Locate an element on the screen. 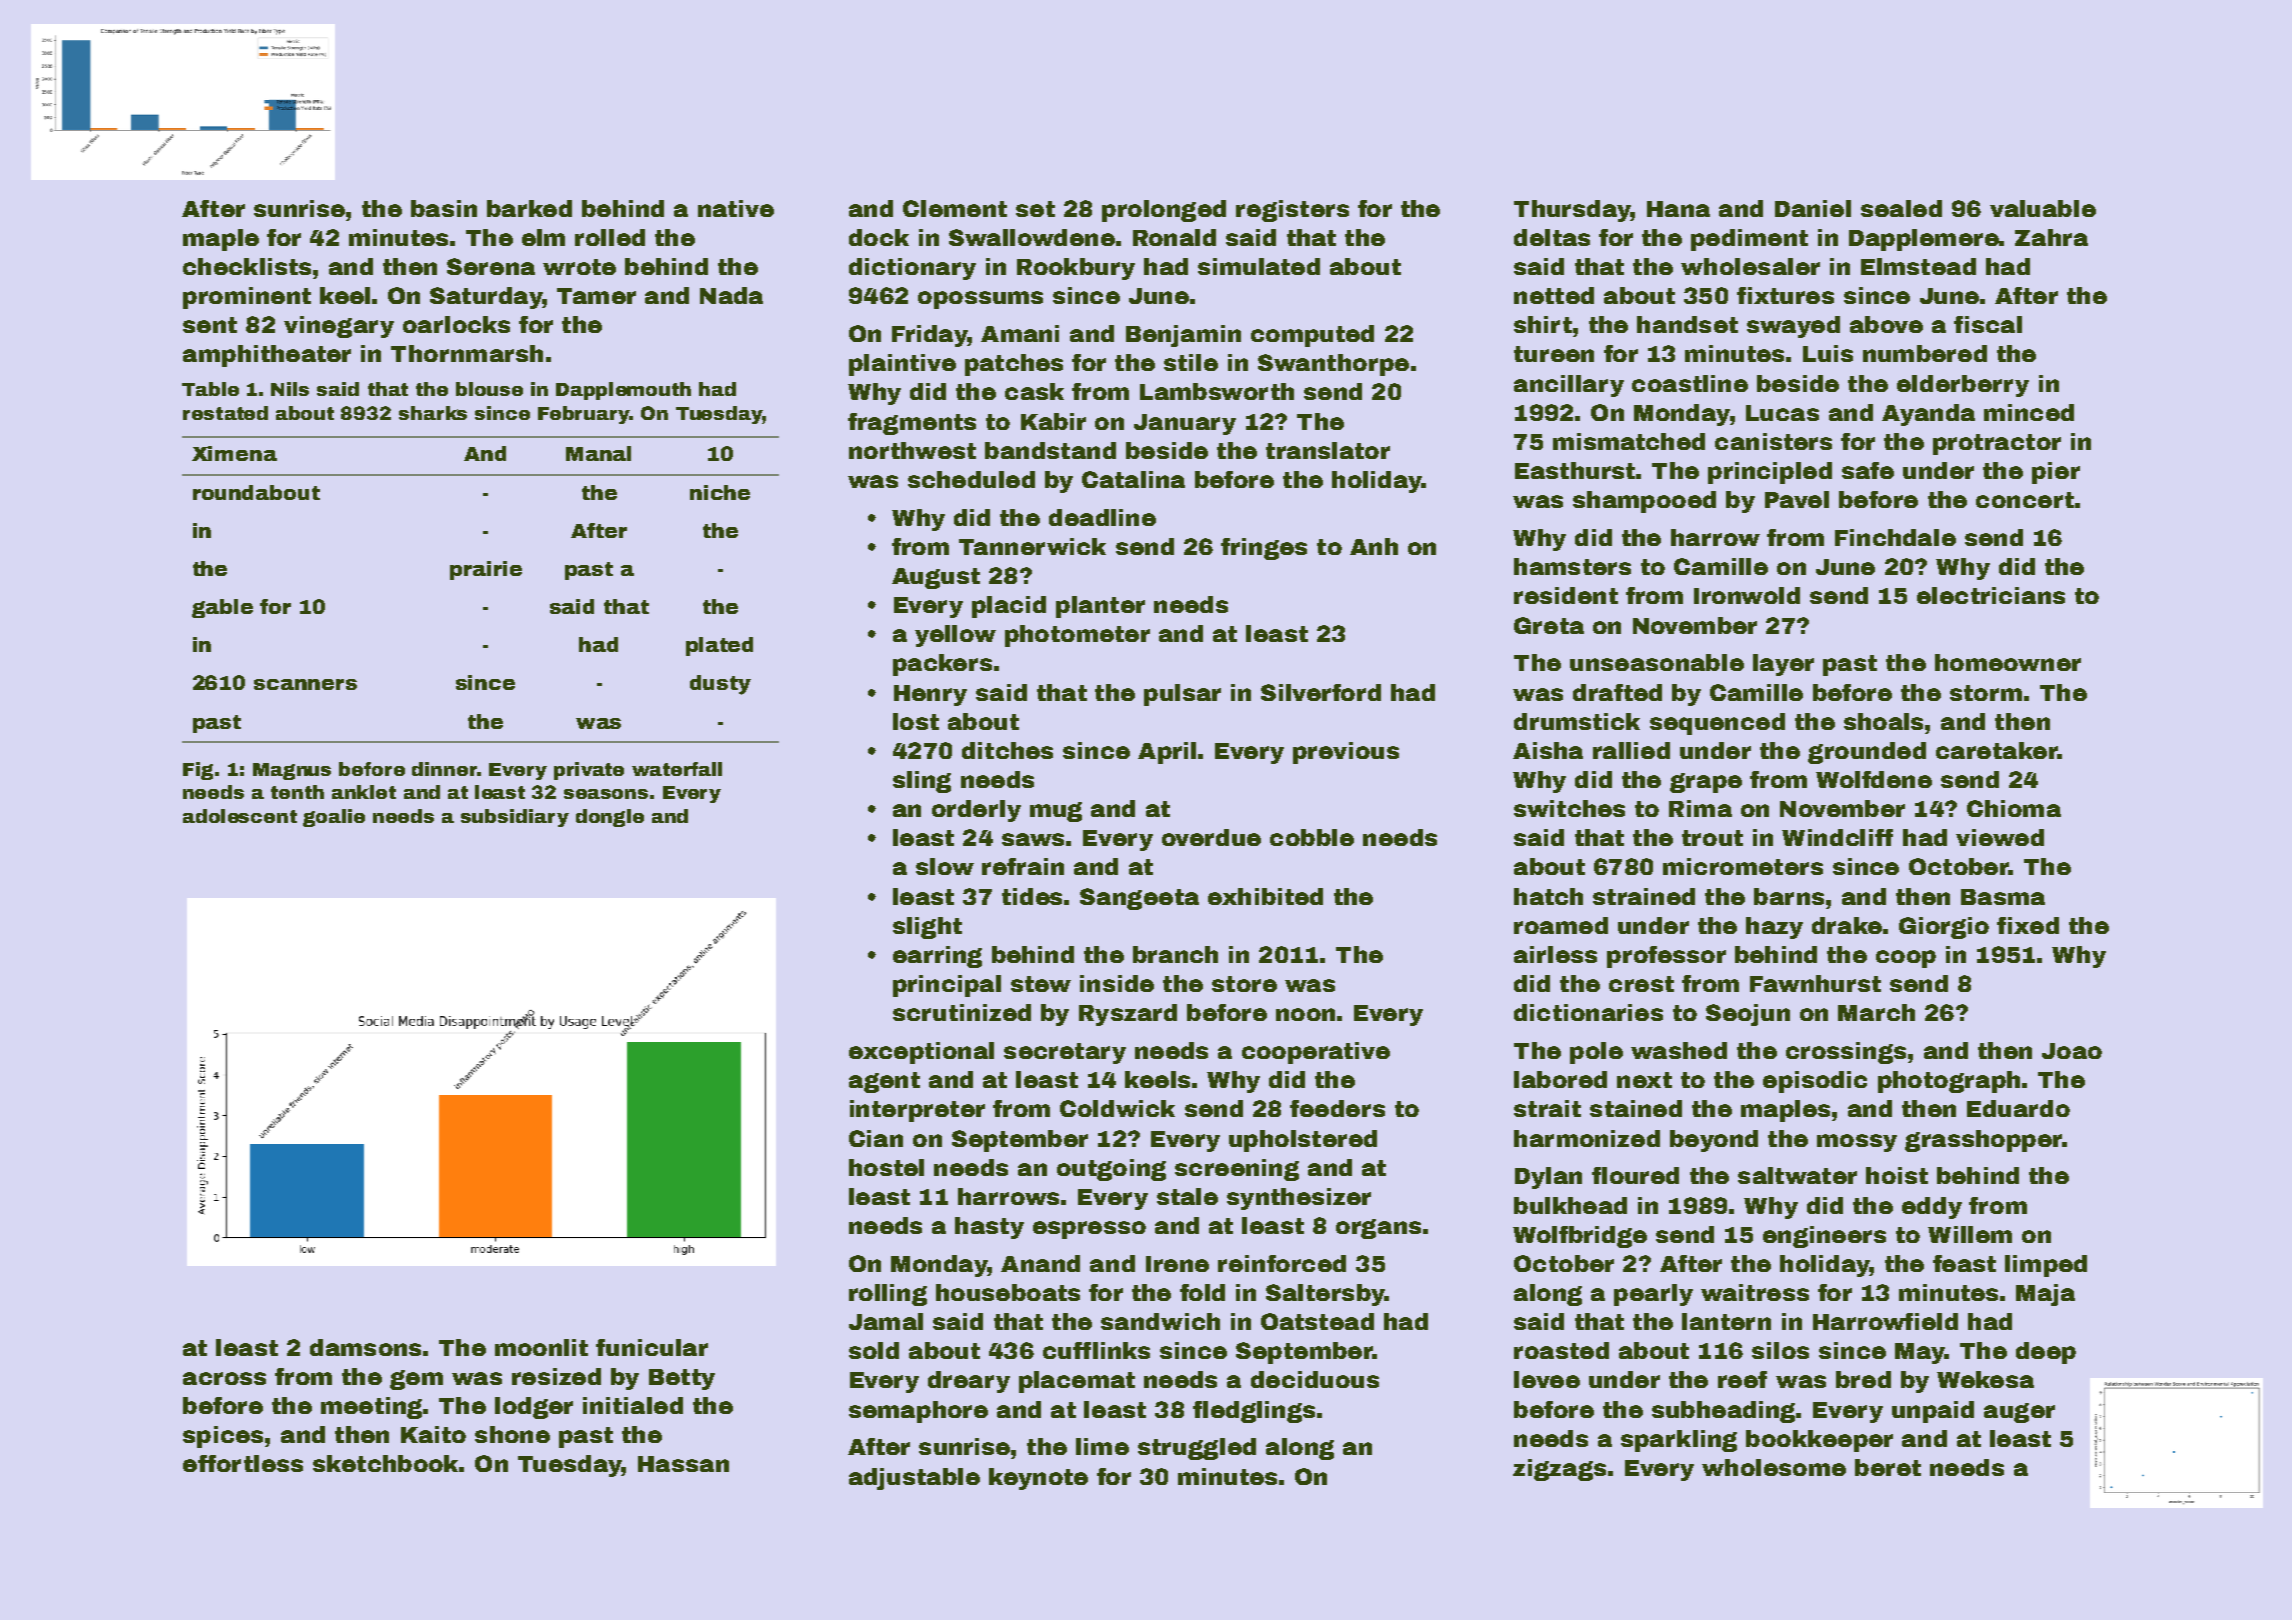 Image resolution: width=2292 pixels, height=1620 pixels. keynote is located at coordinates (1038, 1479).
